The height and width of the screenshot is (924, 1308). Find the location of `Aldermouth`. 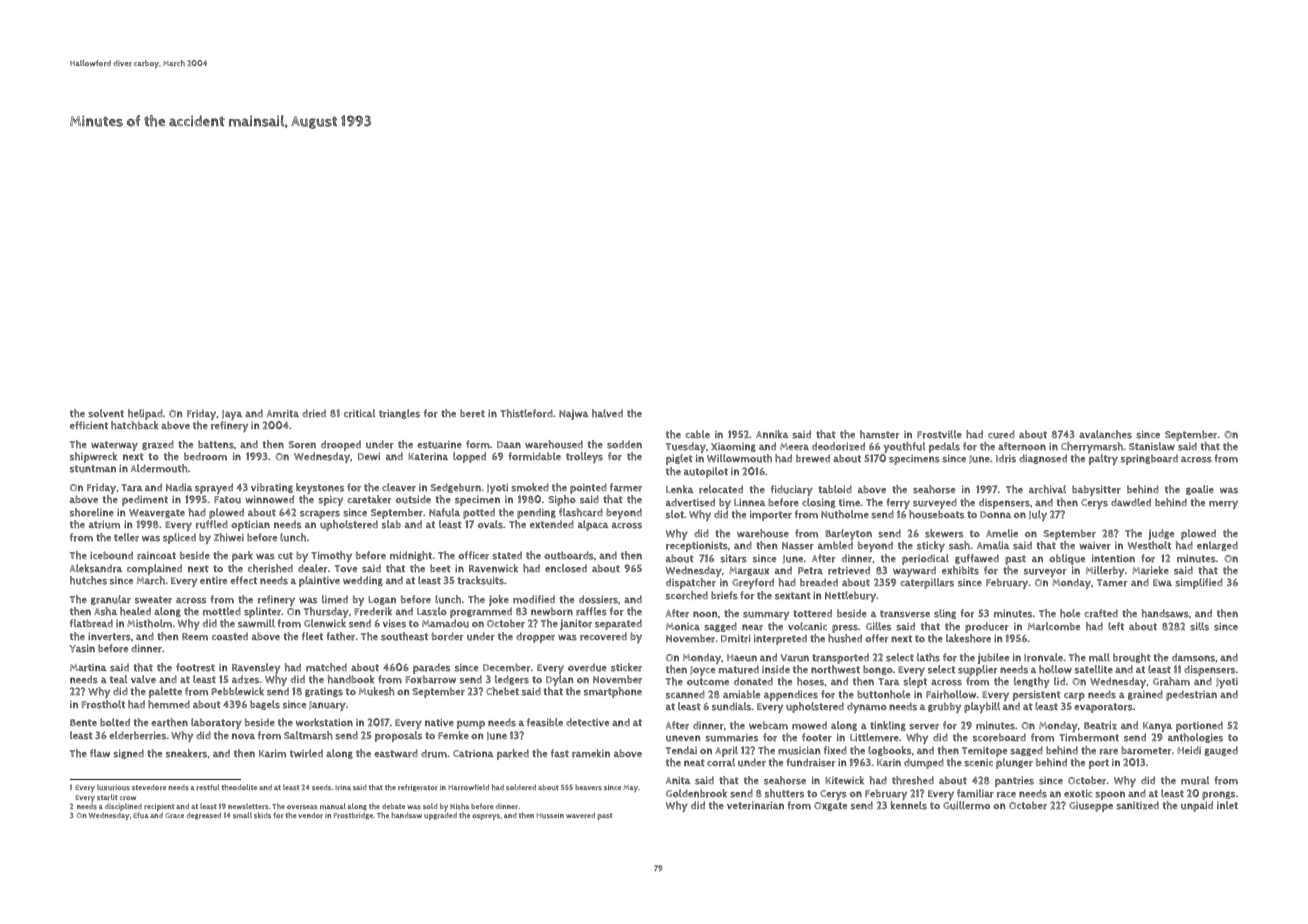

Aldermouth is located at coordinates (159, 468).
